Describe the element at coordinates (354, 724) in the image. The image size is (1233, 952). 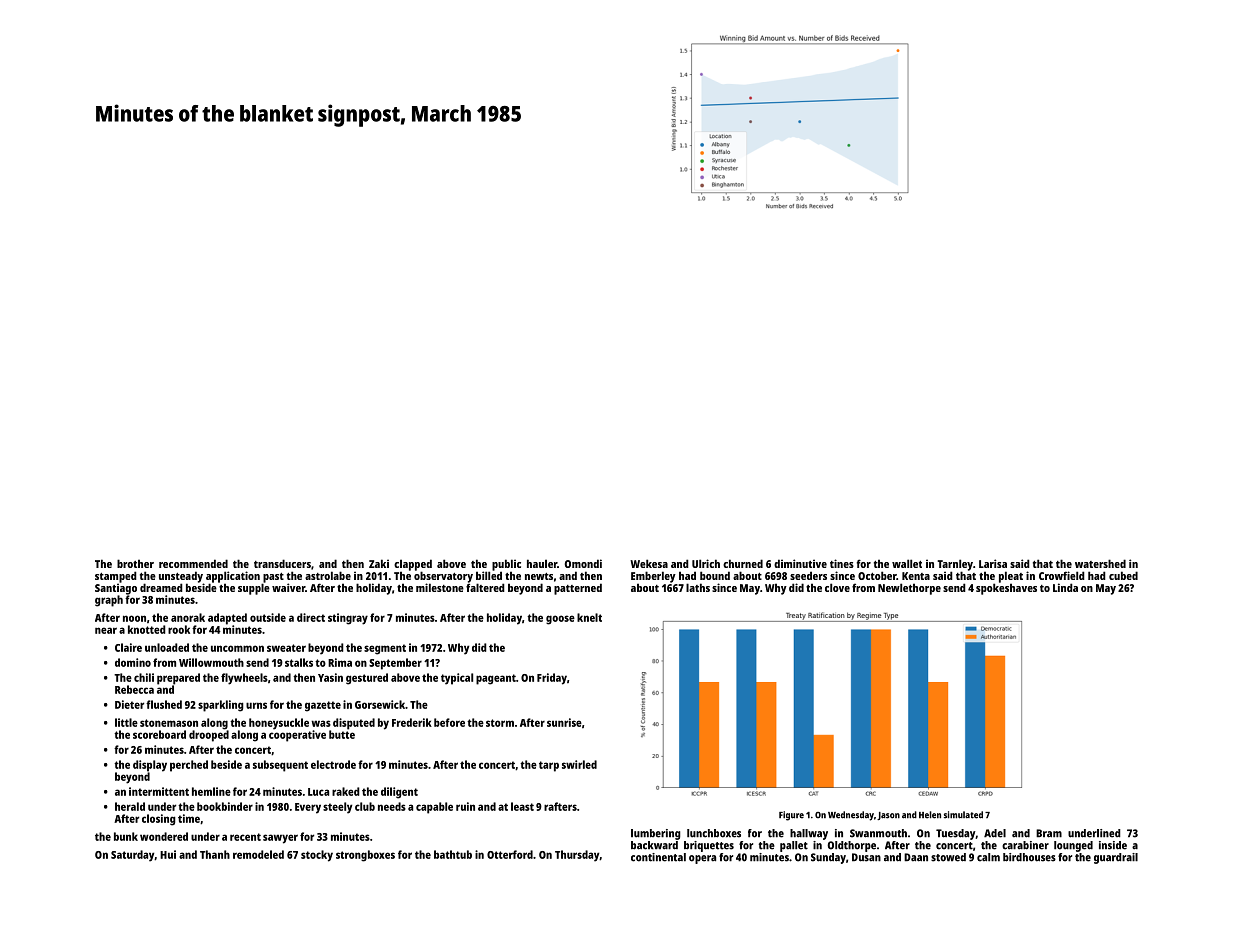
I see `disputed` at that location.
